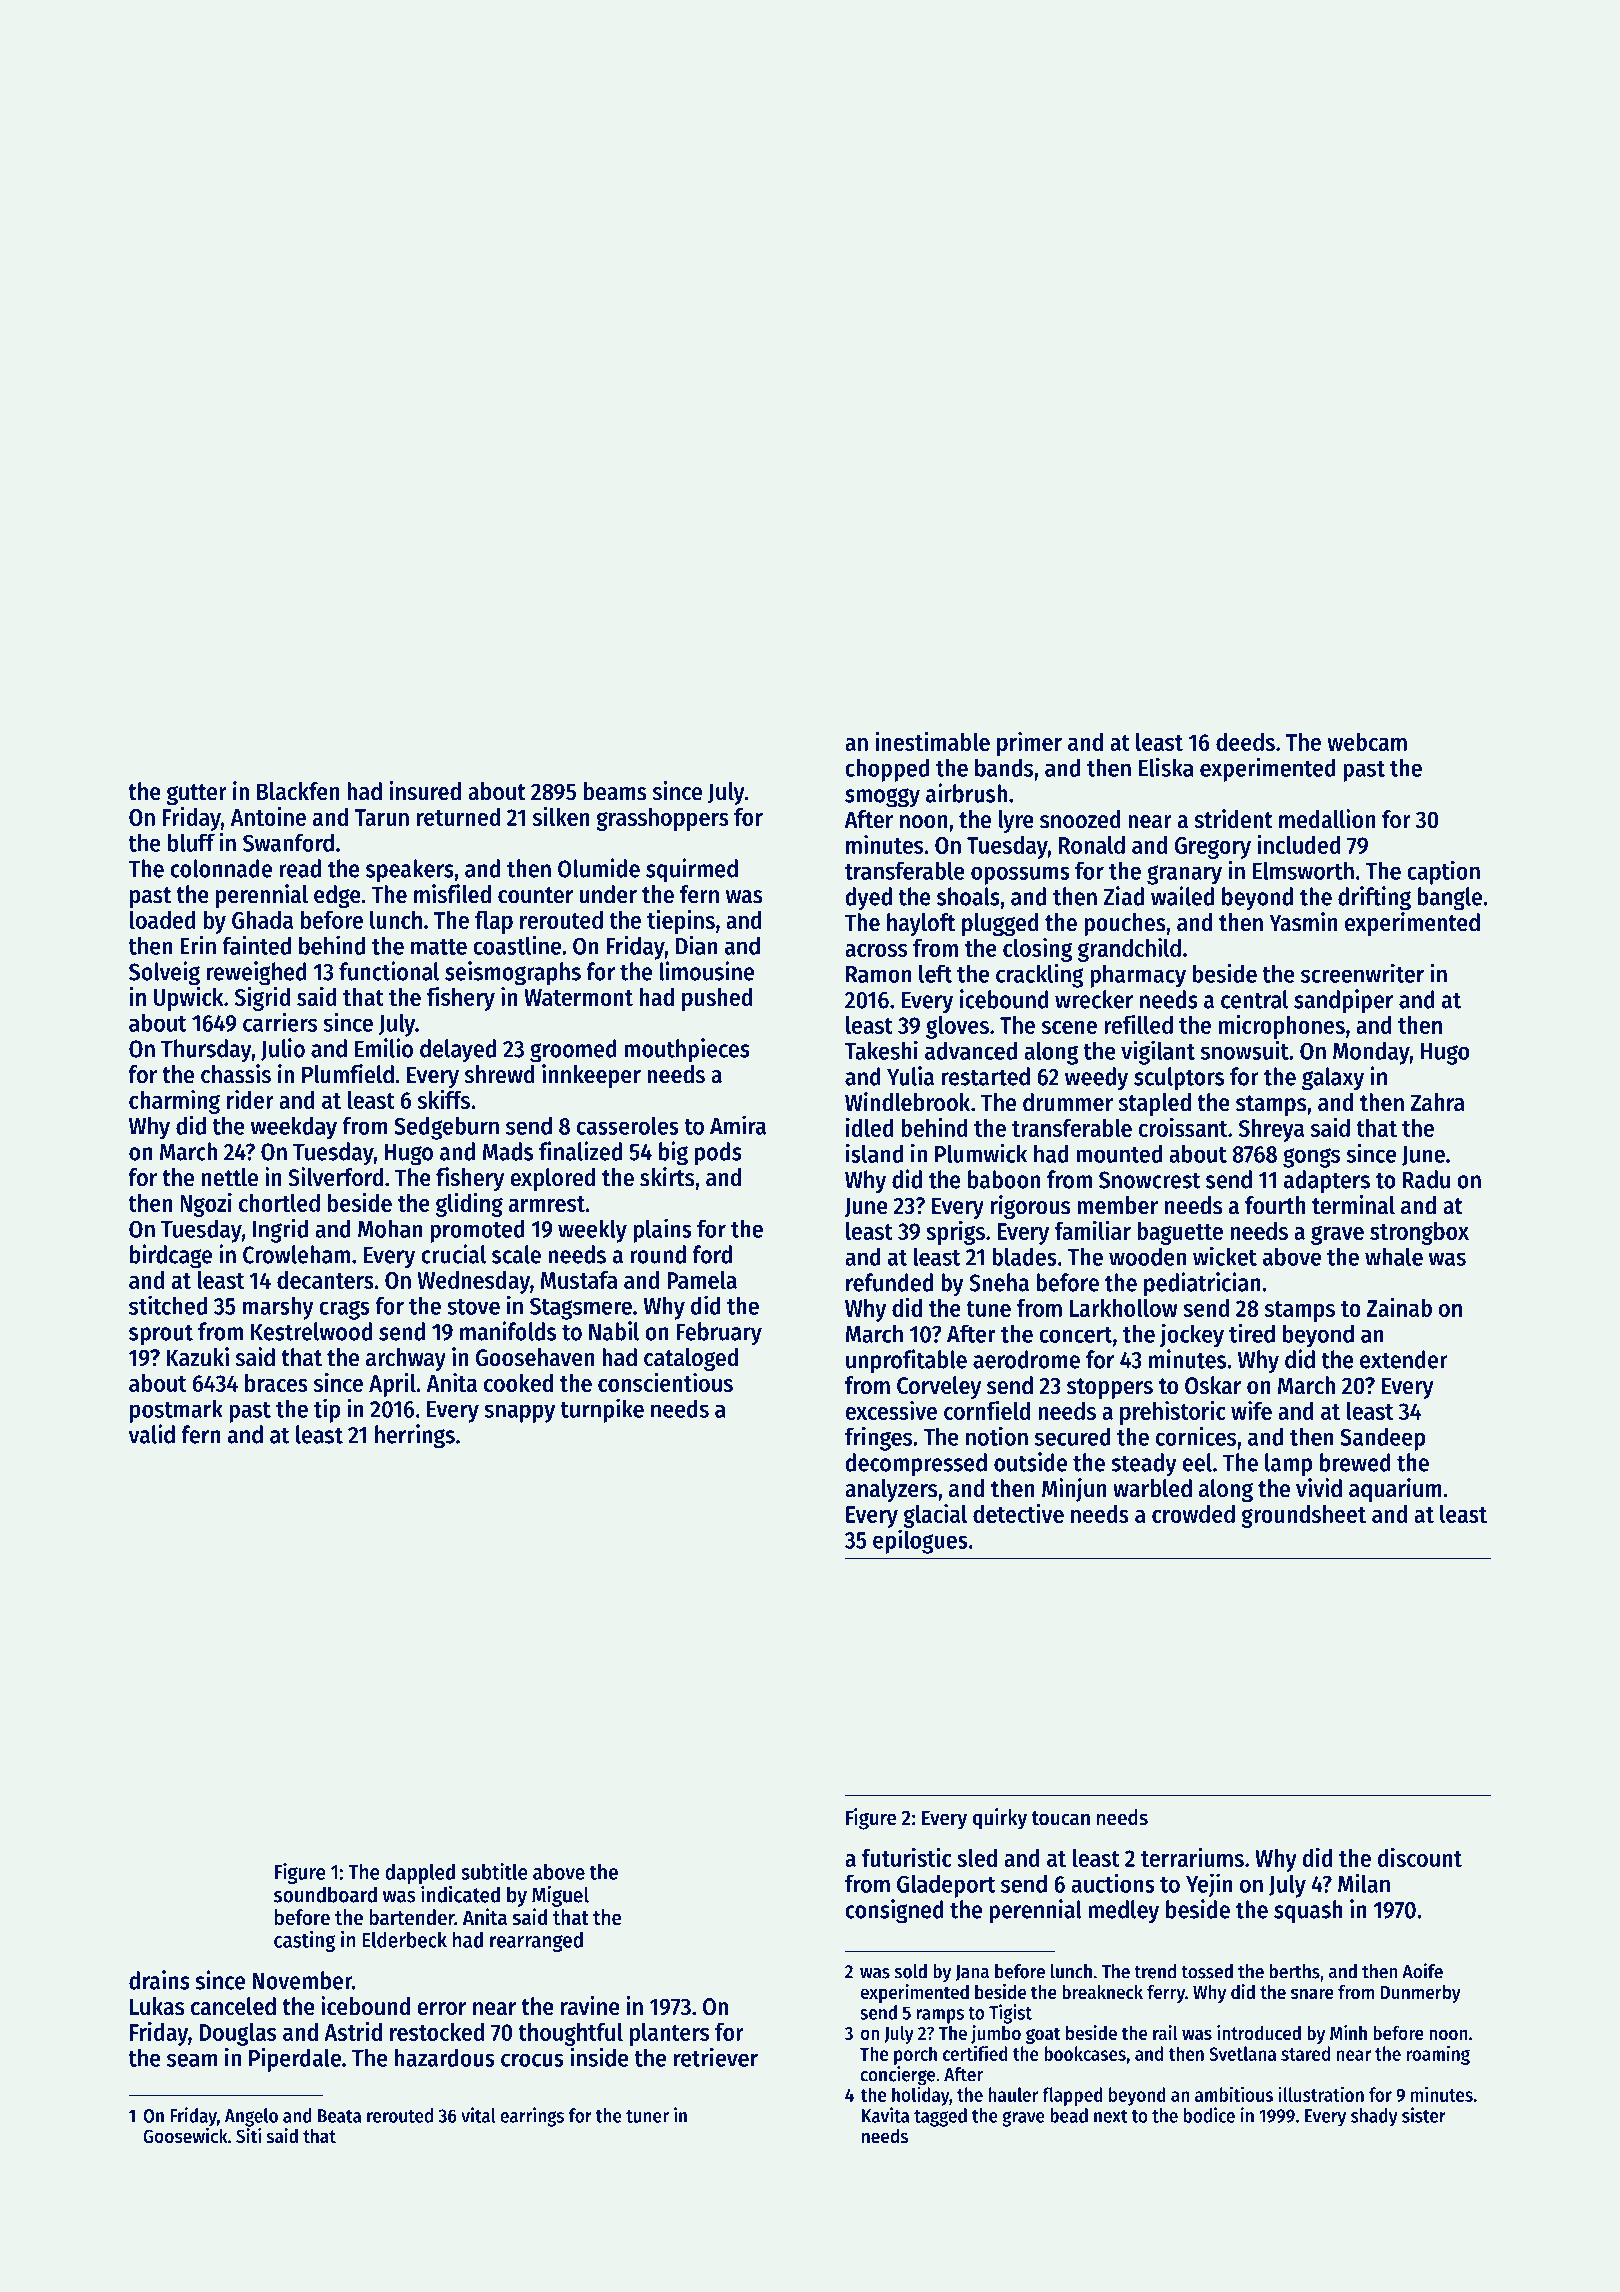 This page has height=2292, width=1620. I want to click on April, so click(392, 1385).
